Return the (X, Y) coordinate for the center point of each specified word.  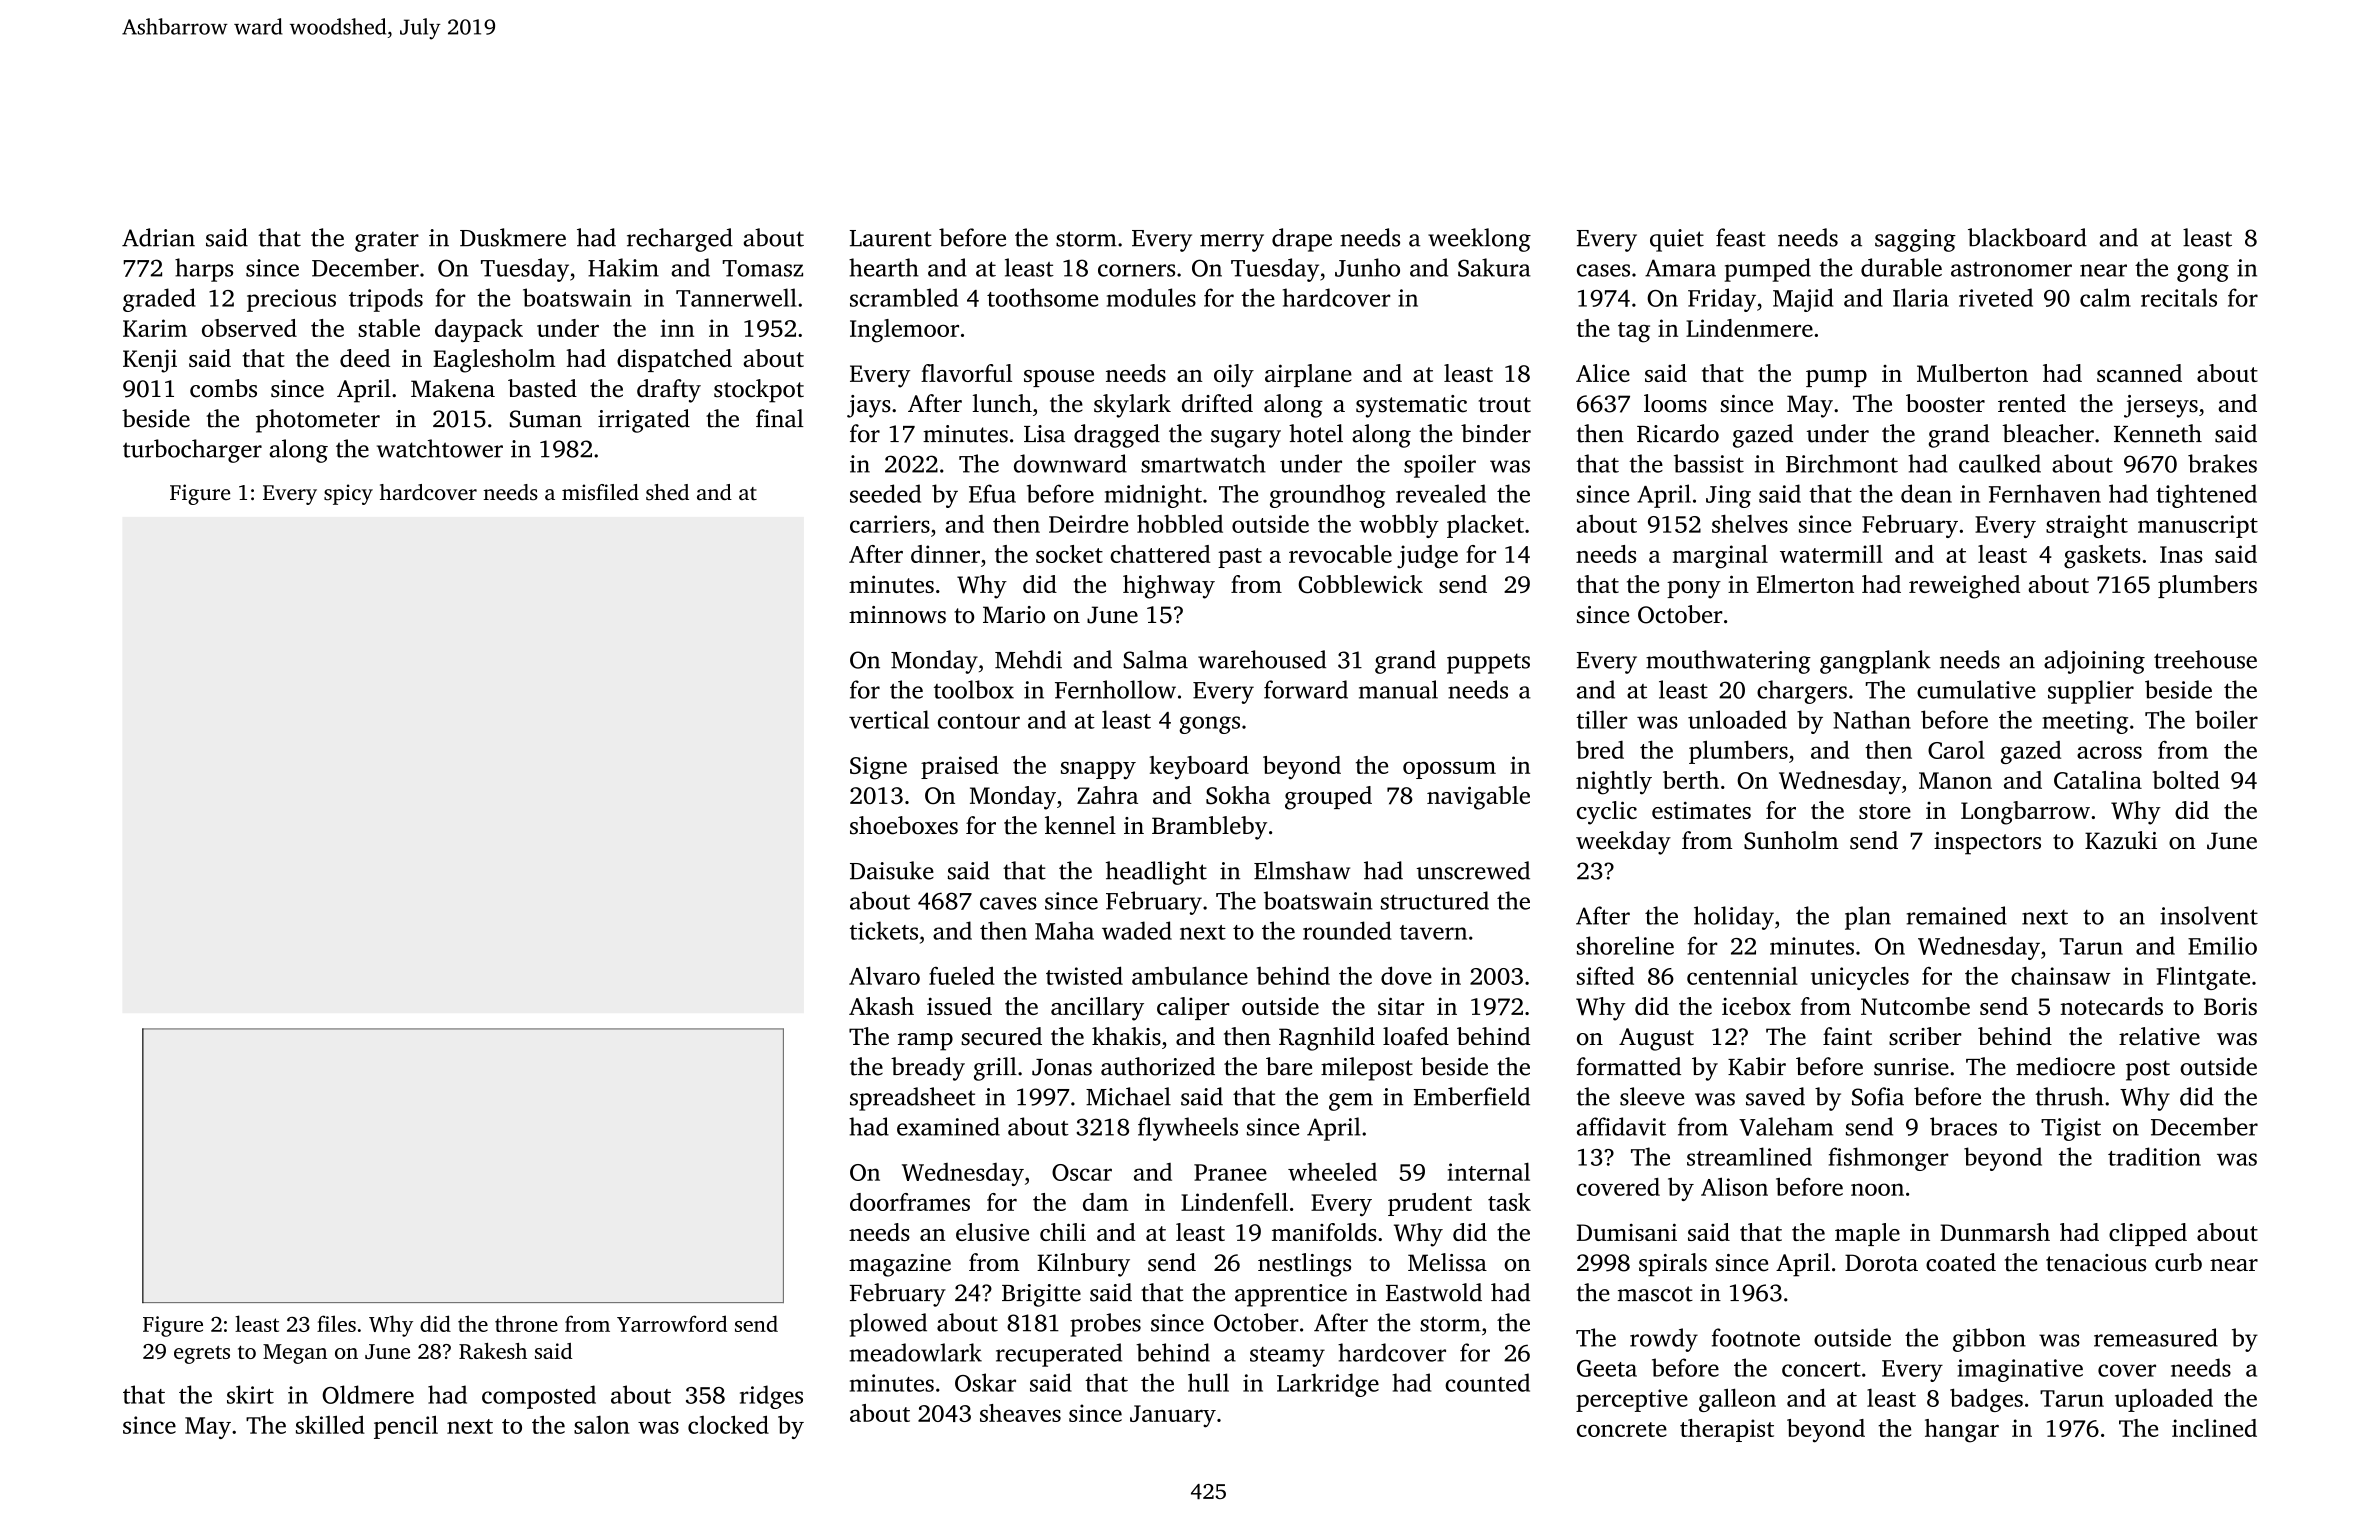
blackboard (2027, 237)
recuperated (1059, 1355)
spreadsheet (913, 1099)
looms (1675, 403)
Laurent (891, 238)
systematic (1411, 406)
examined (948, 1126)
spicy (348, 494)
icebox (1756, 1006)
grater (387, 241)
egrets (202, 1355)
